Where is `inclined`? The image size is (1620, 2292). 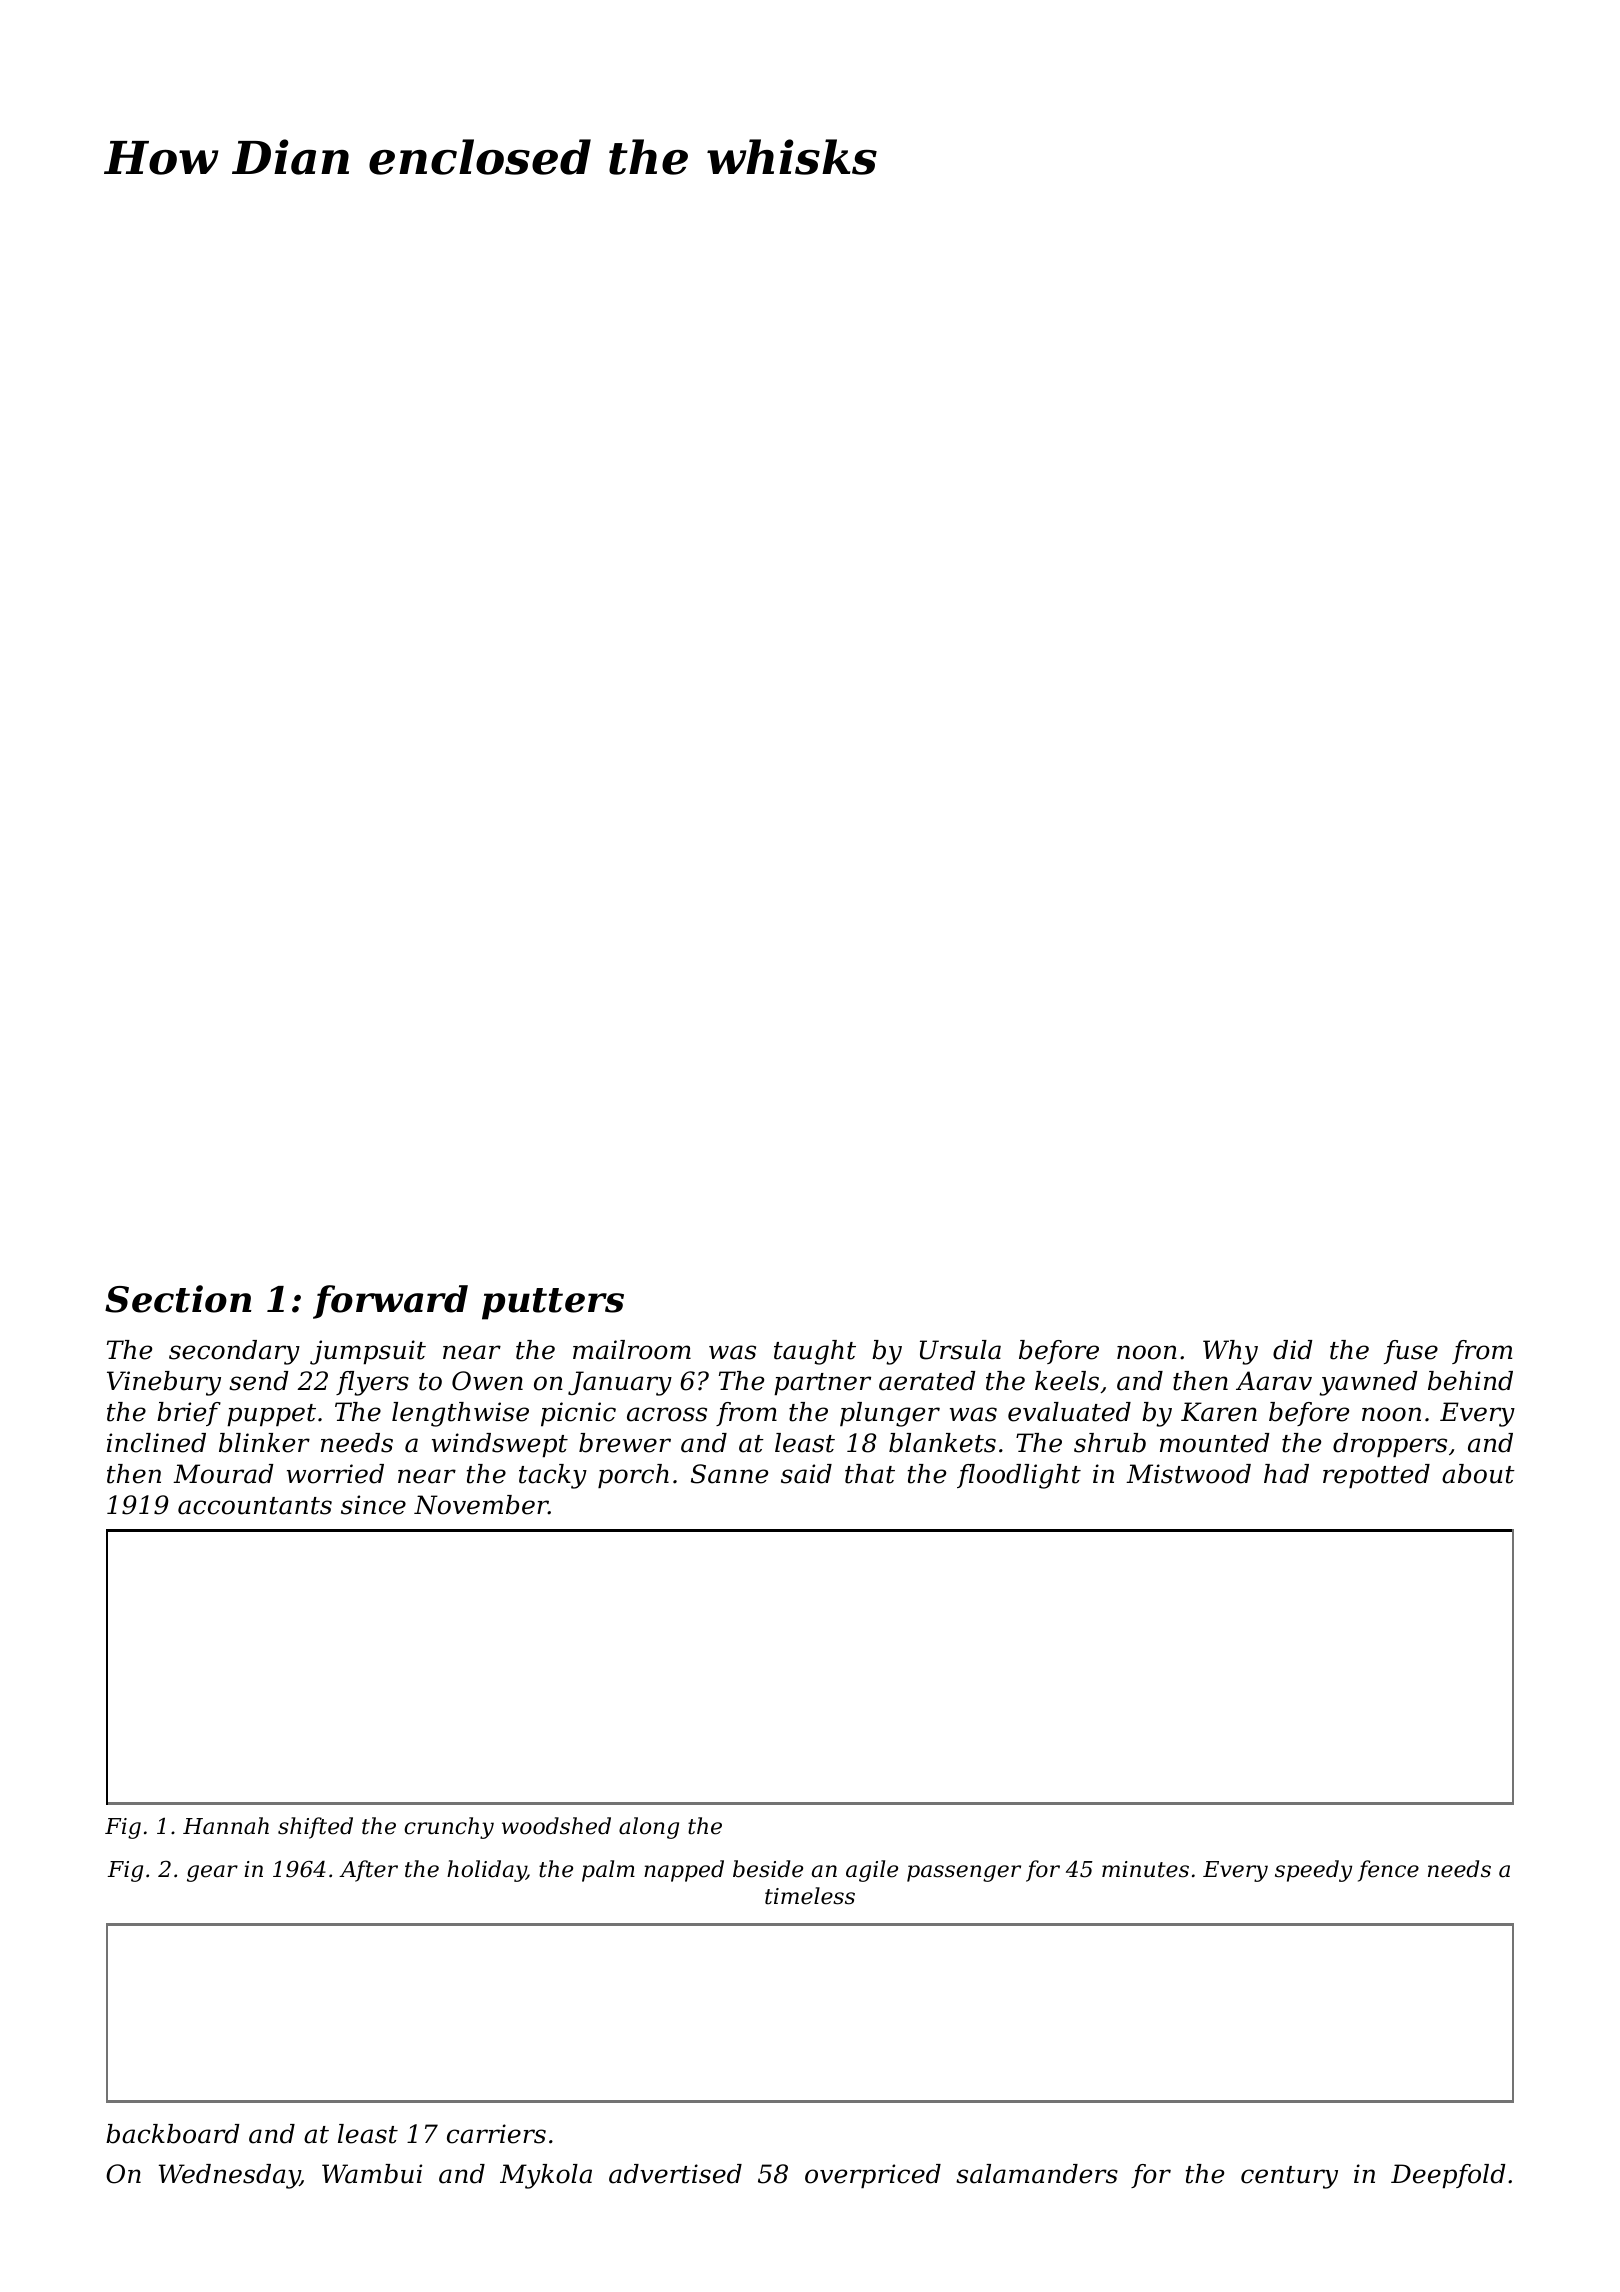
inclined is located at coordinates (156, 1443).
